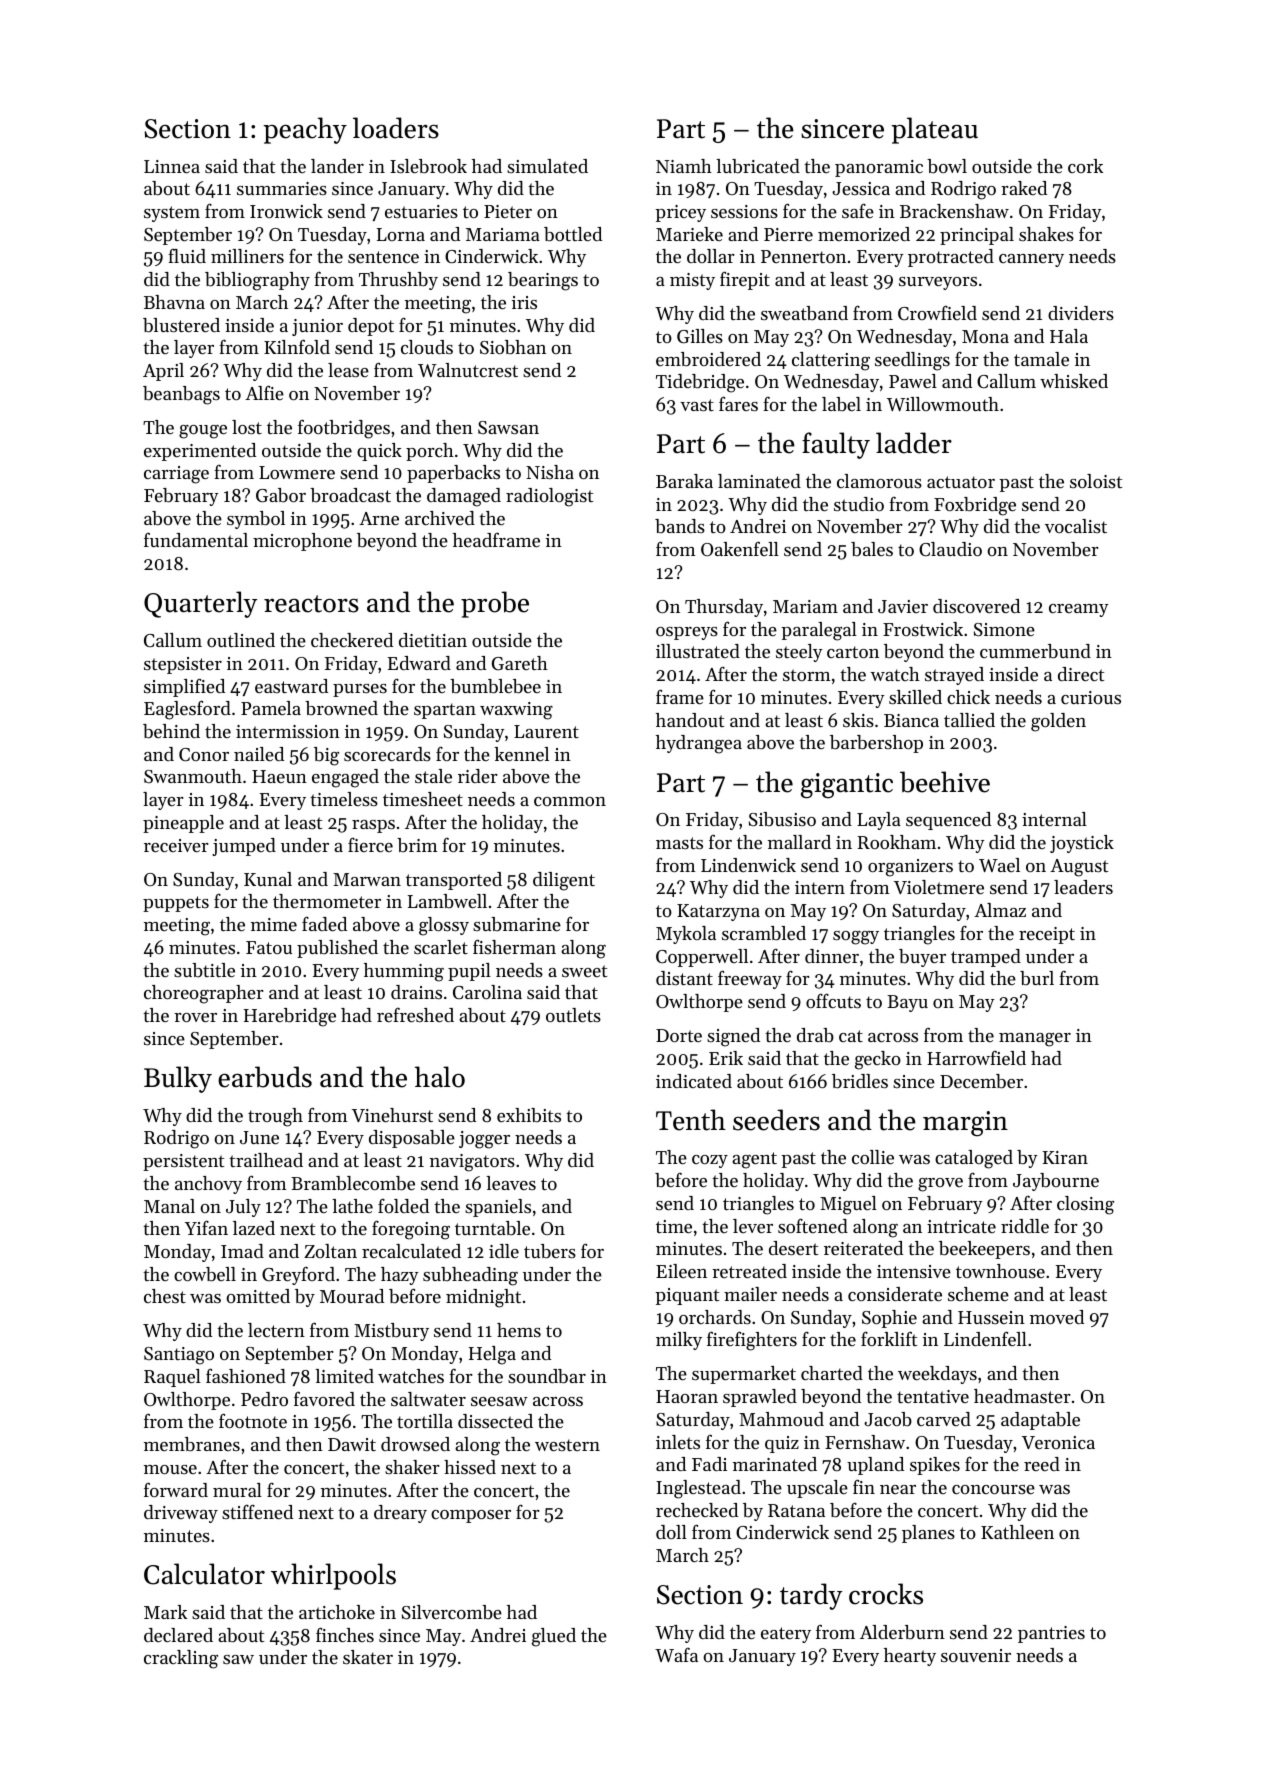 The width and height of the screenshot is (1267, 1792). I want to click on symbol, so click(256, 520).
